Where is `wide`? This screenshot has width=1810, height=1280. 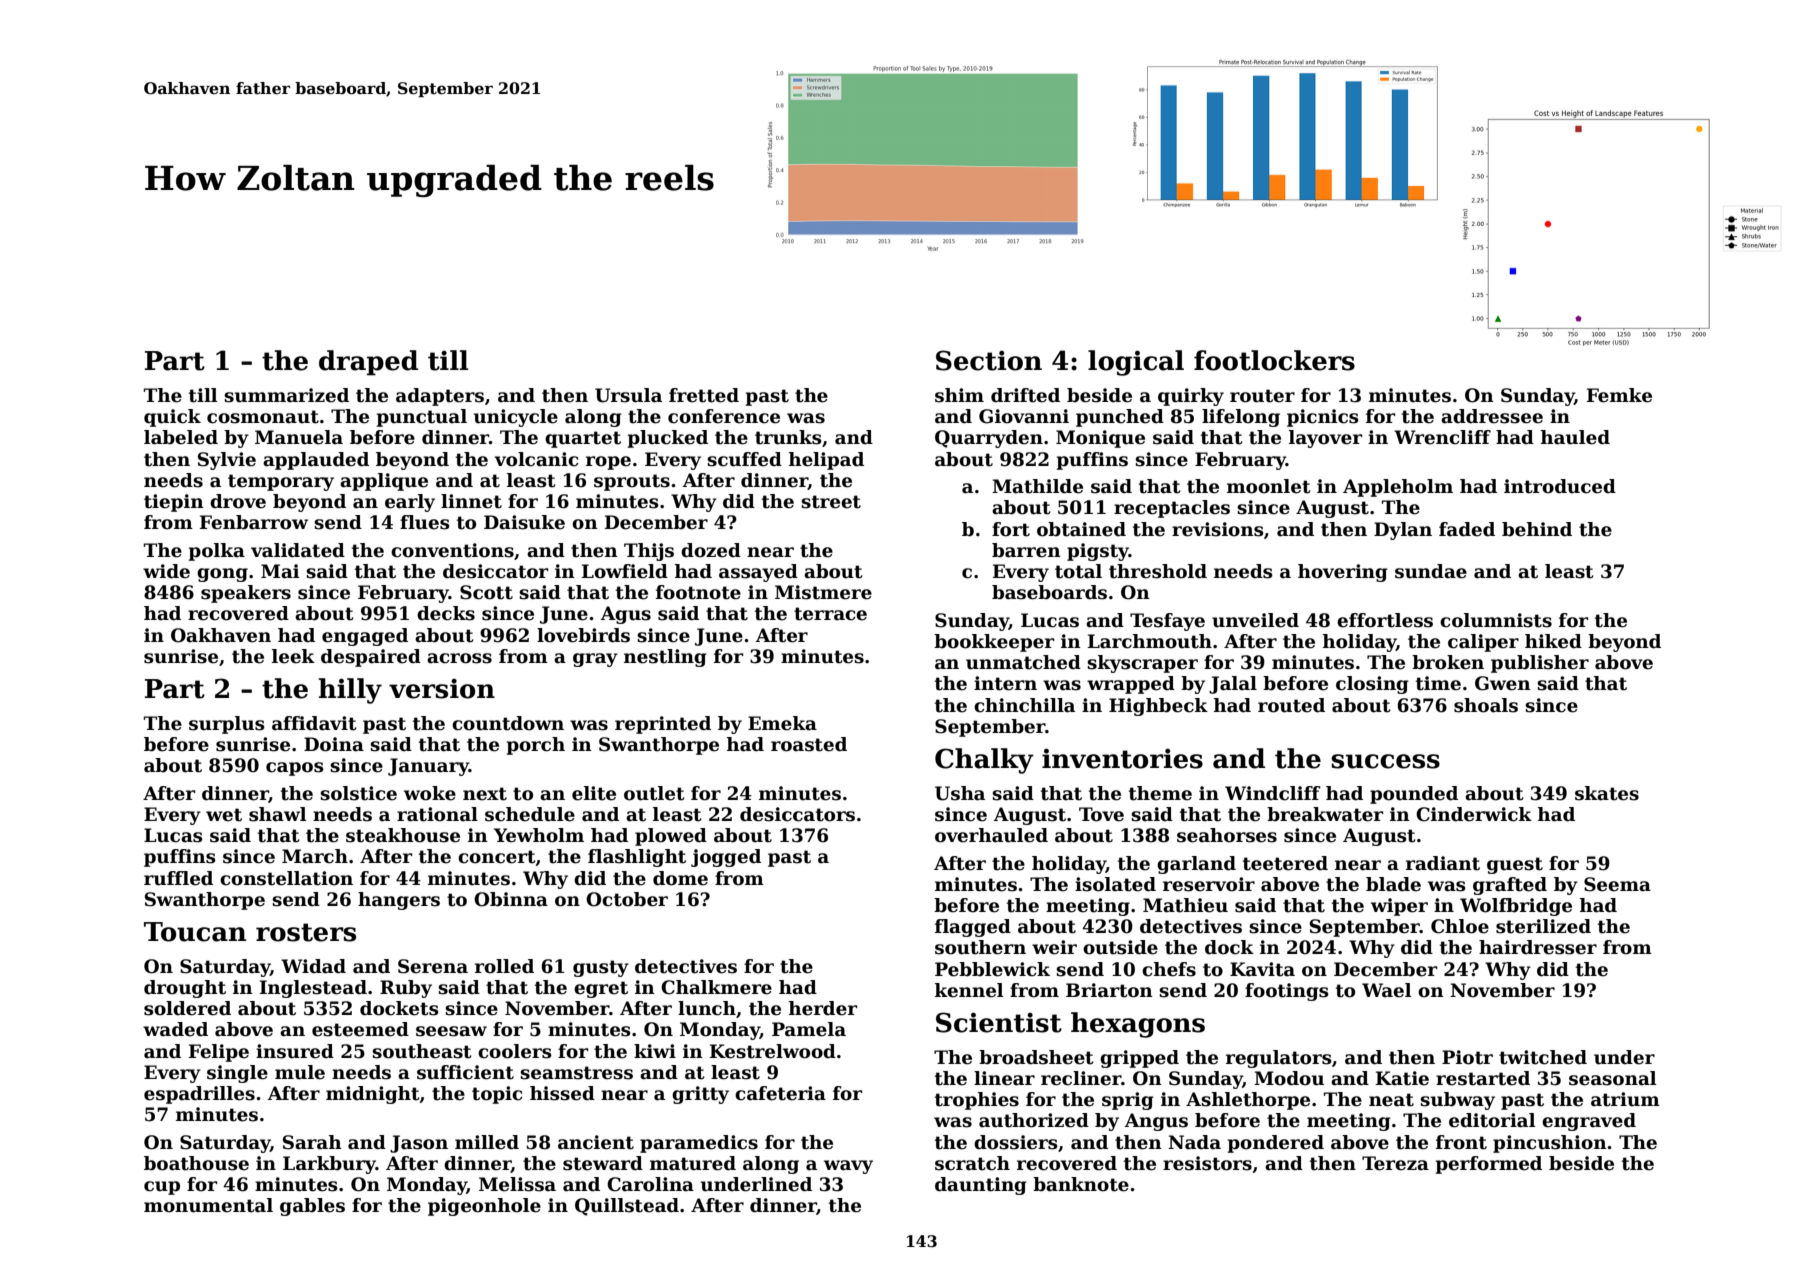
wide is located at coordinates (166, 571).
